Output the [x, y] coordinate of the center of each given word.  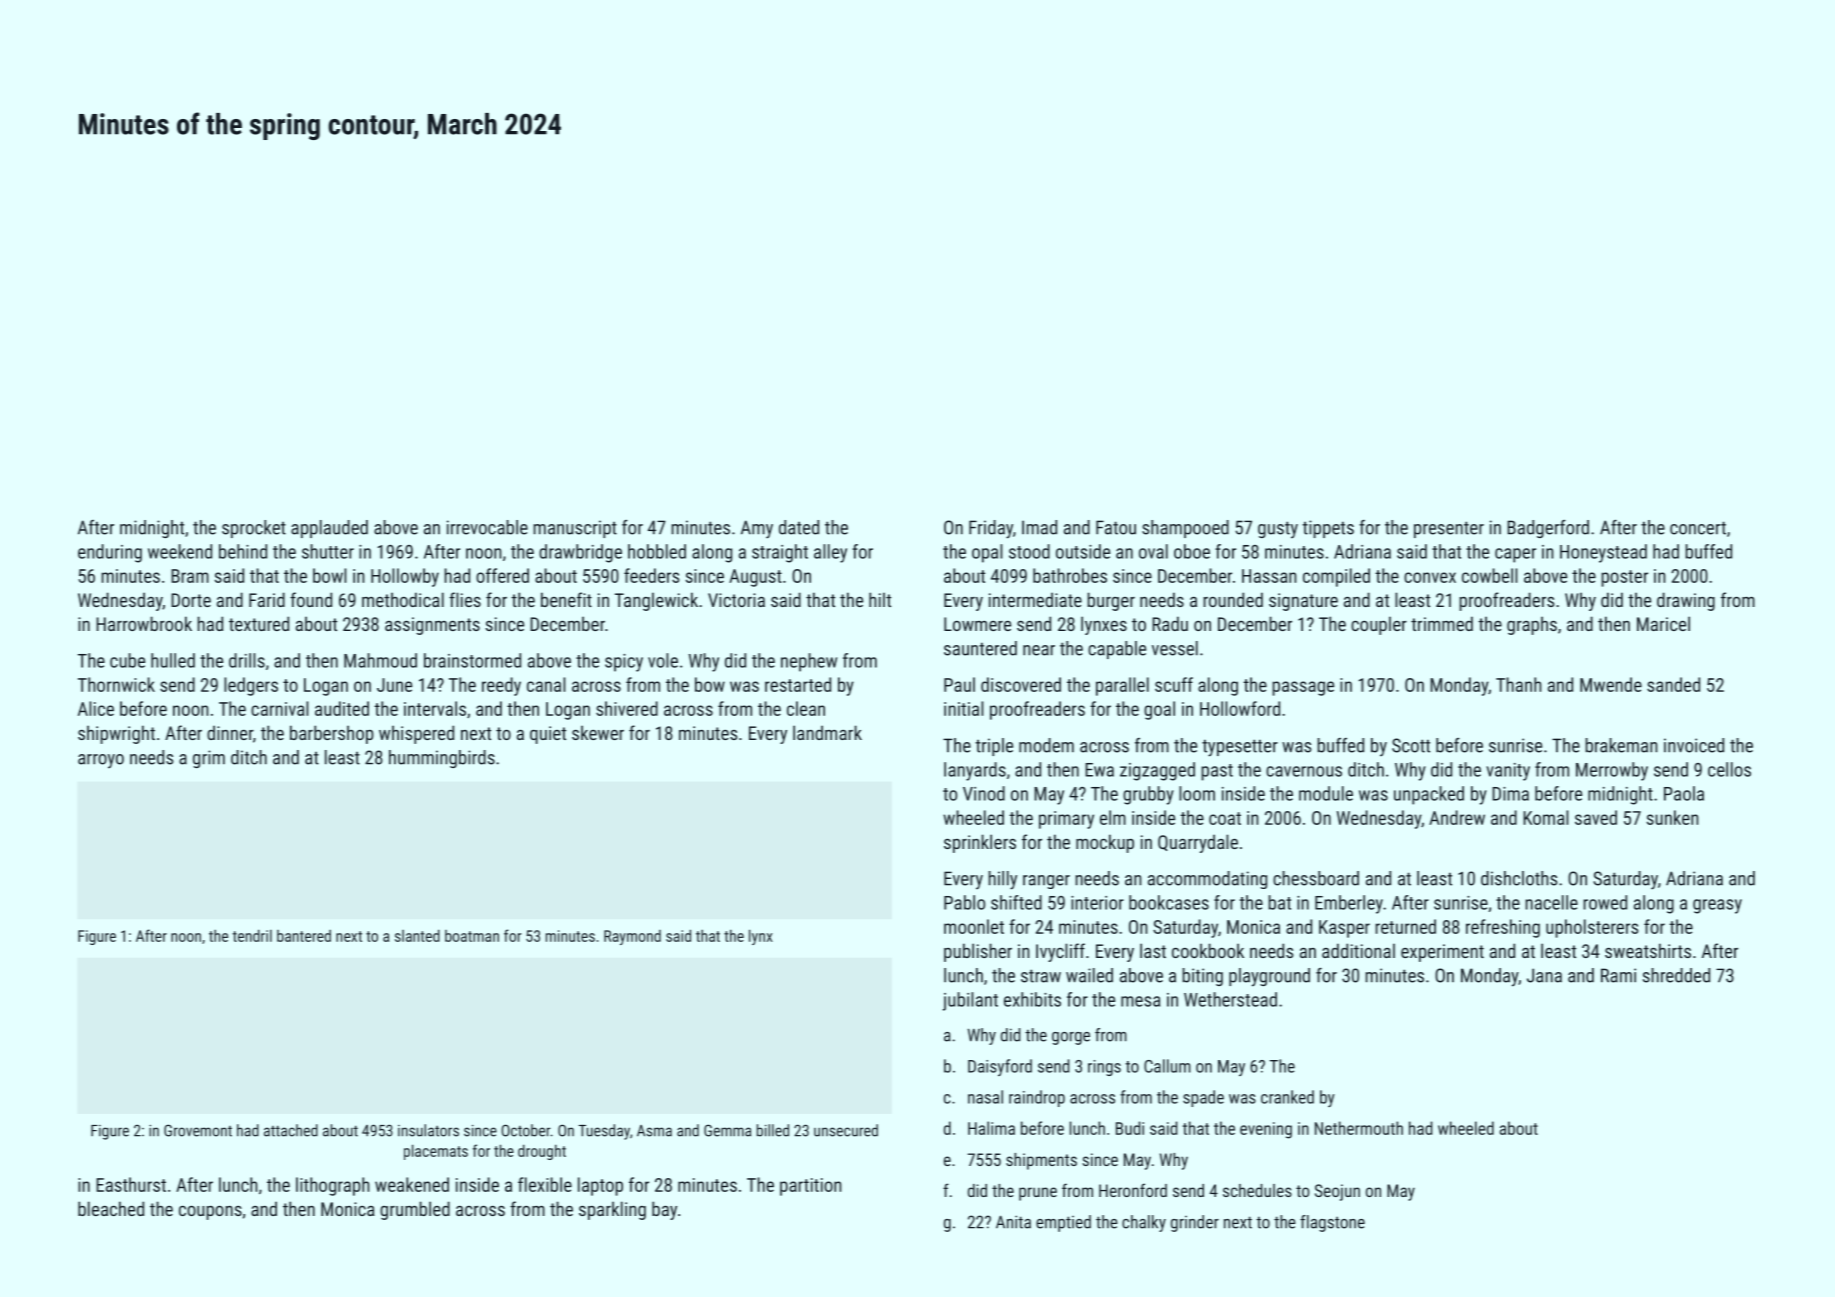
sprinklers [980, 843]
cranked [1287, 1097]
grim [209, 759]
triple [994, 747]
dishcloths [1519, 878]
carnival [280, 708]
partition [811, 1187]
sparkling [612, 1210]
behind [243, 551]
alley [830, 553]
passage [1303, 688]
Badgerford [1548, 529]
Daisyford [1000, 1067]
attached [291, 1130]
